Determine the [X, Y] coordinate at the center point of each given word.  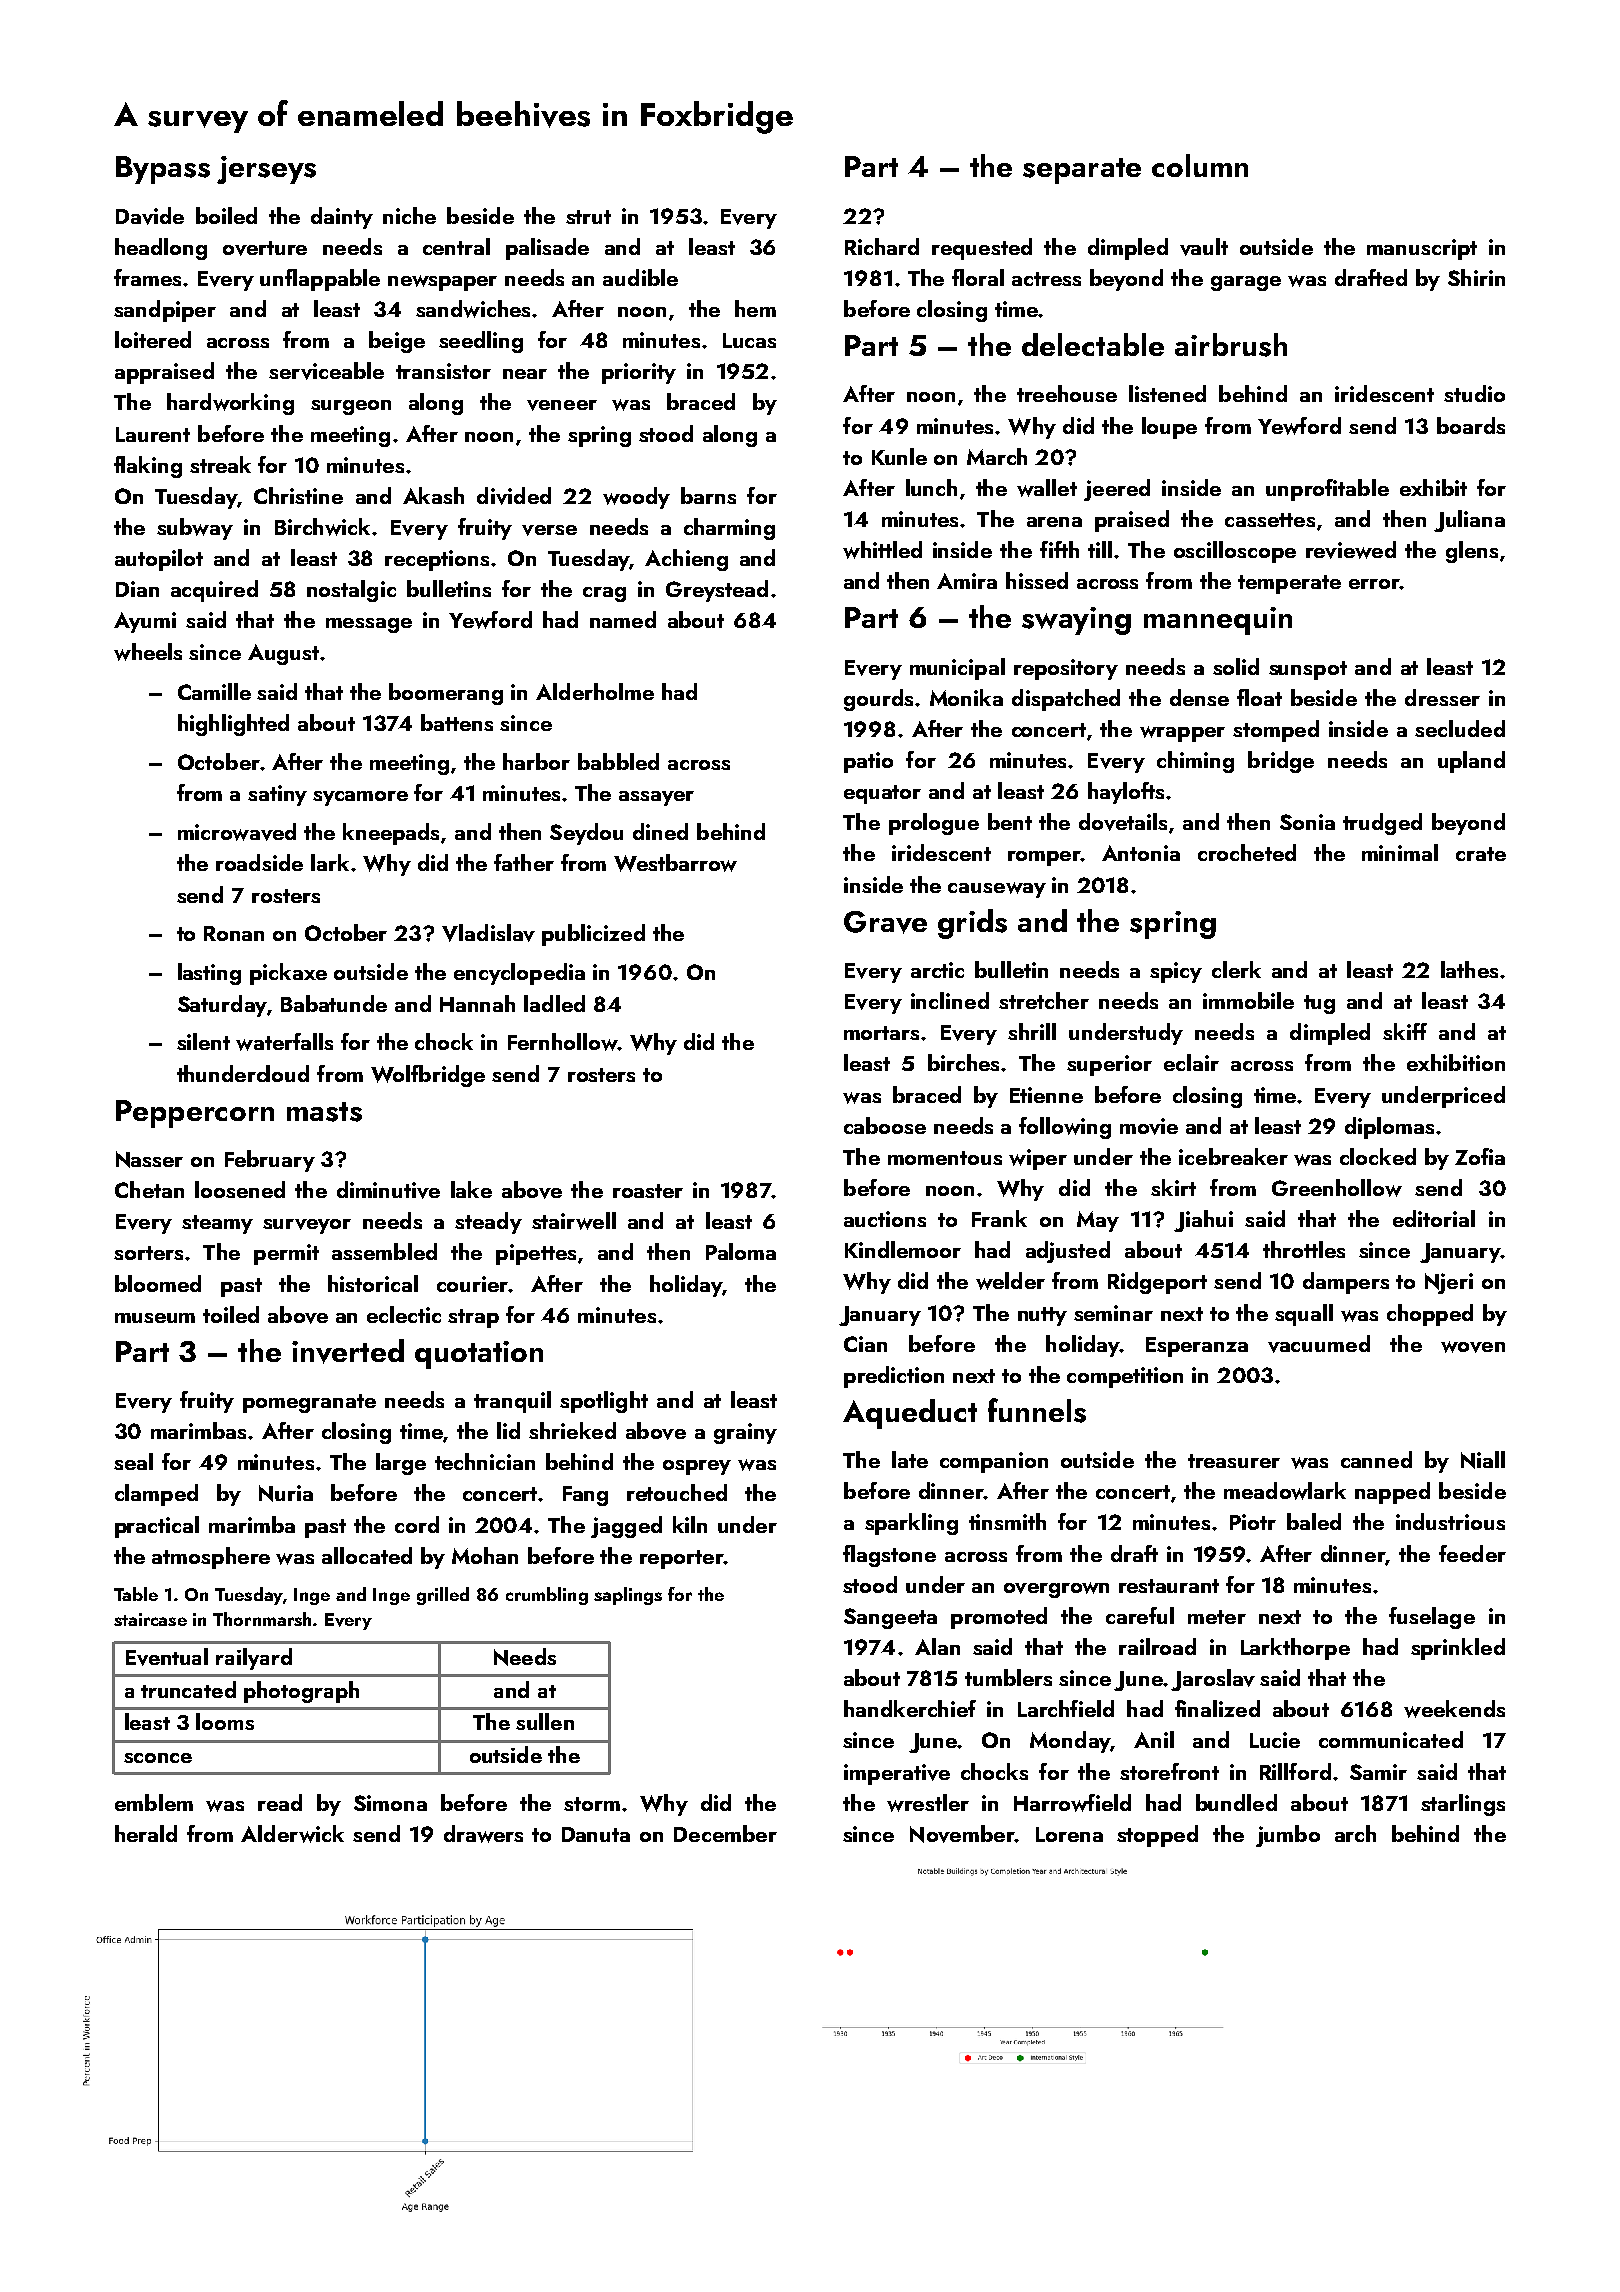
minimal [1400, 852]
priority [639, 373]
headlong [161, 249]
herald [146, 1833]
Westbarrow [675, 863]
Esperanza [1197, 1347]
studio [1474, 393]
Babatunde [334, 1003]
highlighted [233, 725]
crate [1481, 854]
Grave [885, 922]
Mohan [485, 1555]
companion [994, 1462]
